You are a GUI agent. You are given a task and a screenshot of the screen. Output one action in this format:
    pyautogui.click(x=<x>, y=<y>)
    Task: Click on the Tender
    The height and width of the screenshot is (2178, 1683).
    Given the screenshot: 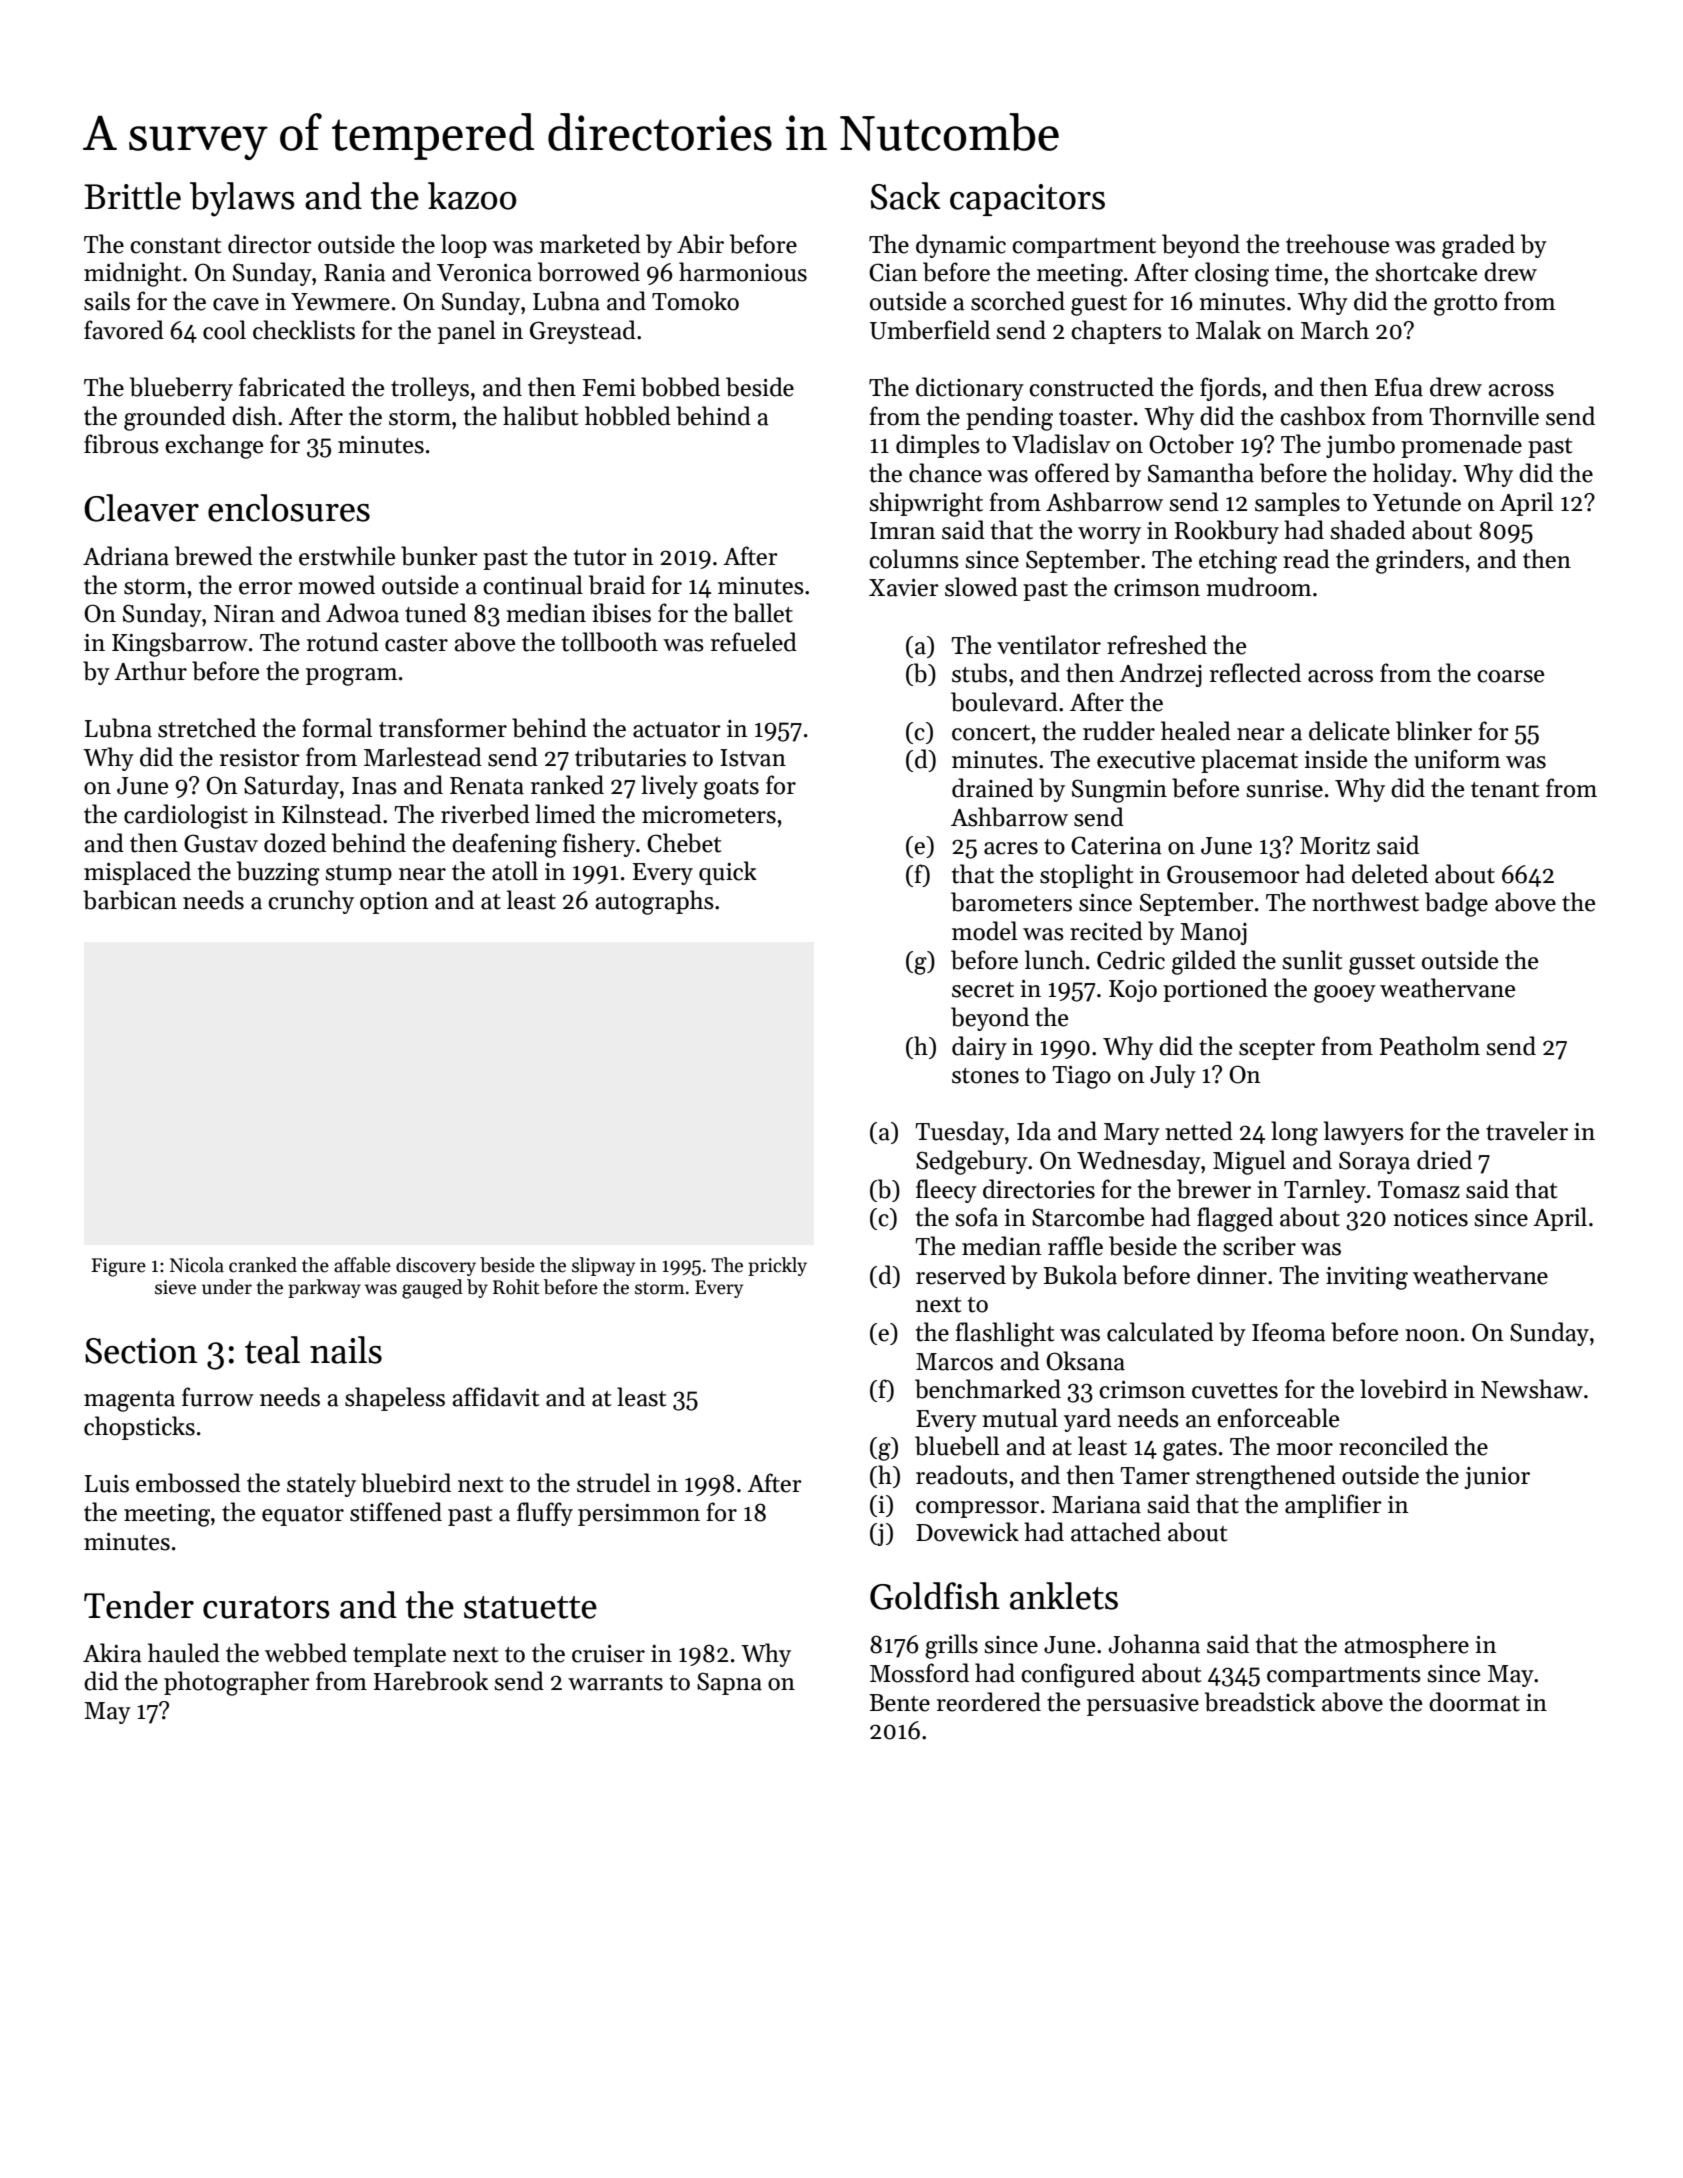 What is the action you would take?
    pyautogui.click(x=139, y=1605)
